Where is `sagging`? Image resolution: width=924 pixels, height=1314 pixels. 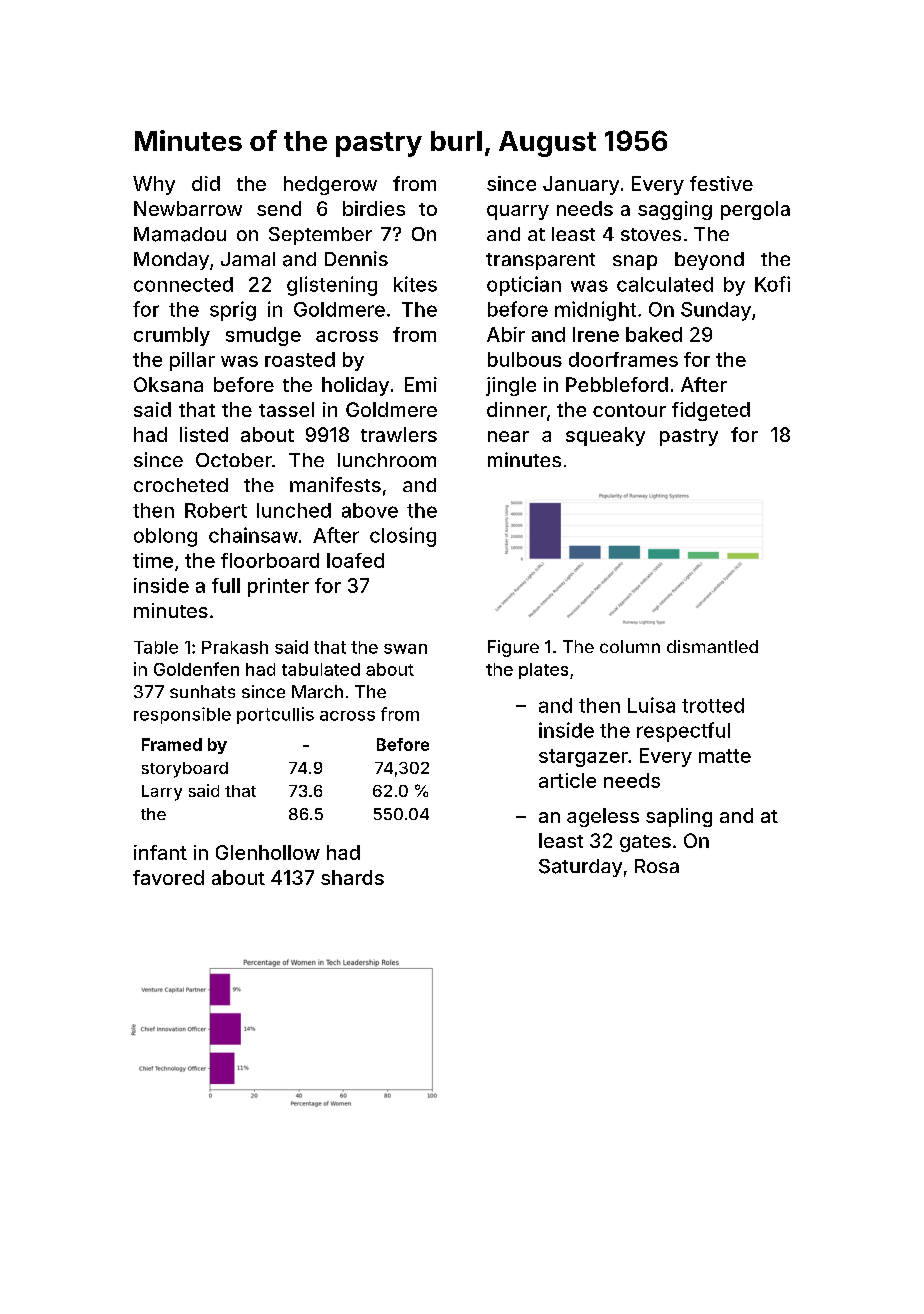
sagging is located at coordinates (675, 210).
